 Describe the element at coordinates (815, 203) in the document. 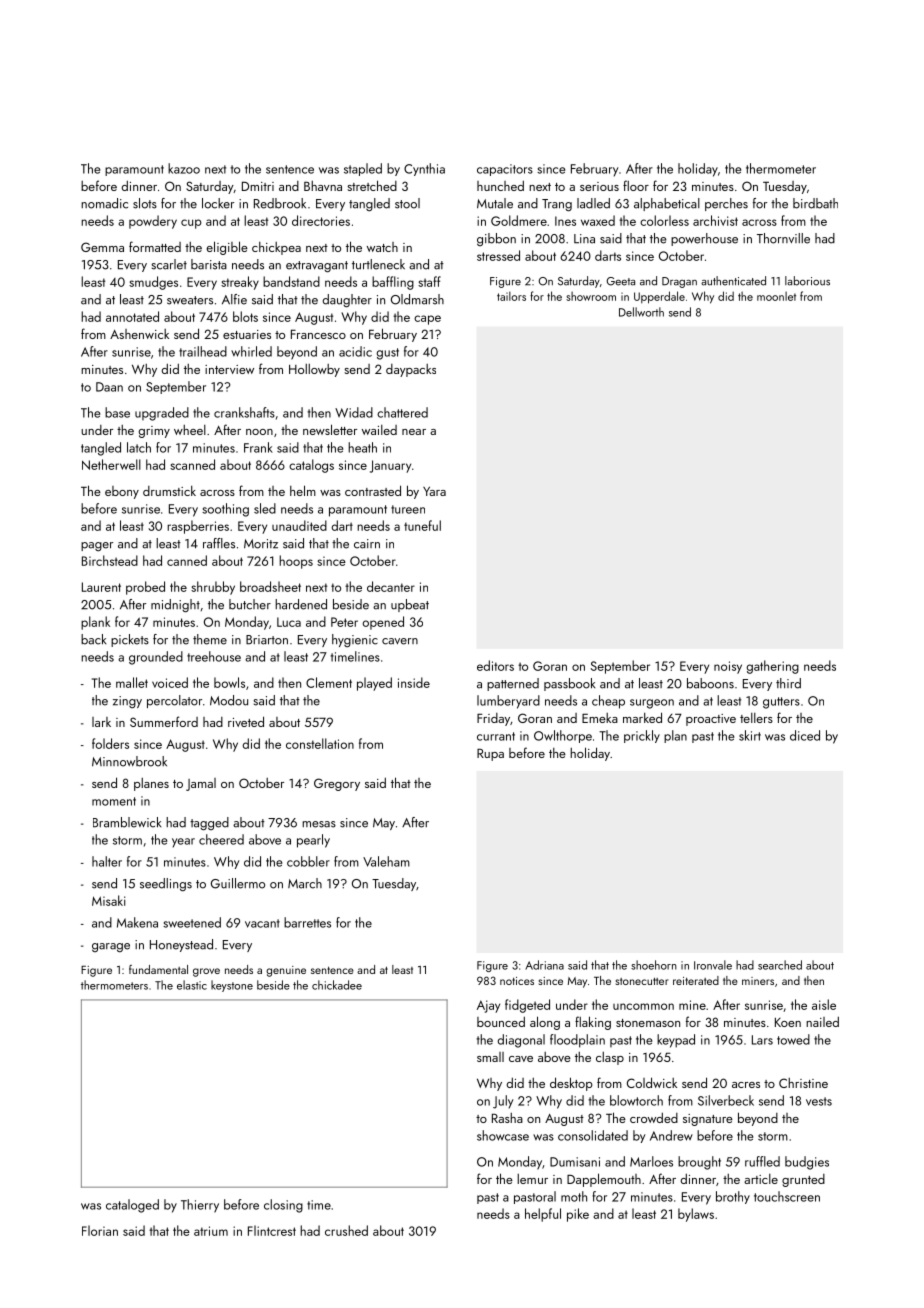

I see `birdbath` at that location.
